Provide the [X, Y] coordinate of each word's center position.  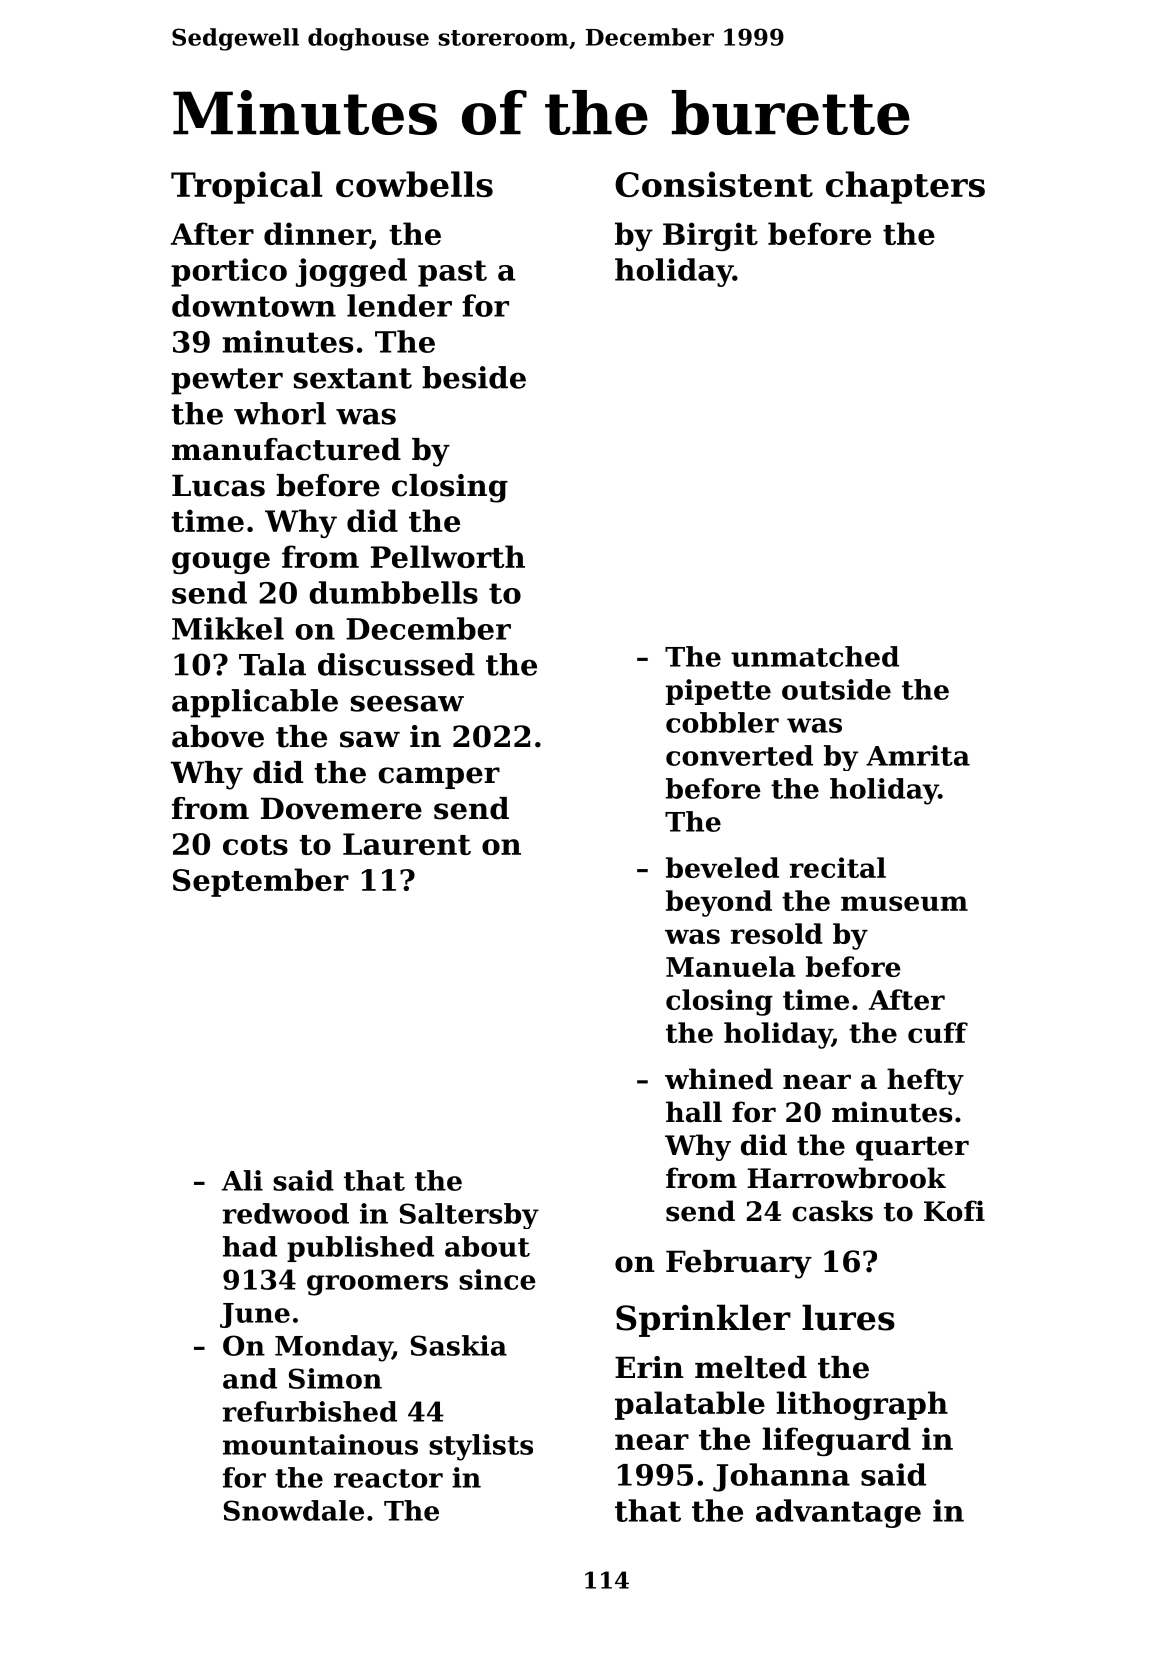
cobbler [722, 722]
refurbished [310, 1411]
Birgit [710, 236]
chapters [905, 187]
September [261, 882]
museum [904, 903]
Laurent [407, 844]
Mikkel [228, 628]
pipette [718, 692]
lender [399, 305]
